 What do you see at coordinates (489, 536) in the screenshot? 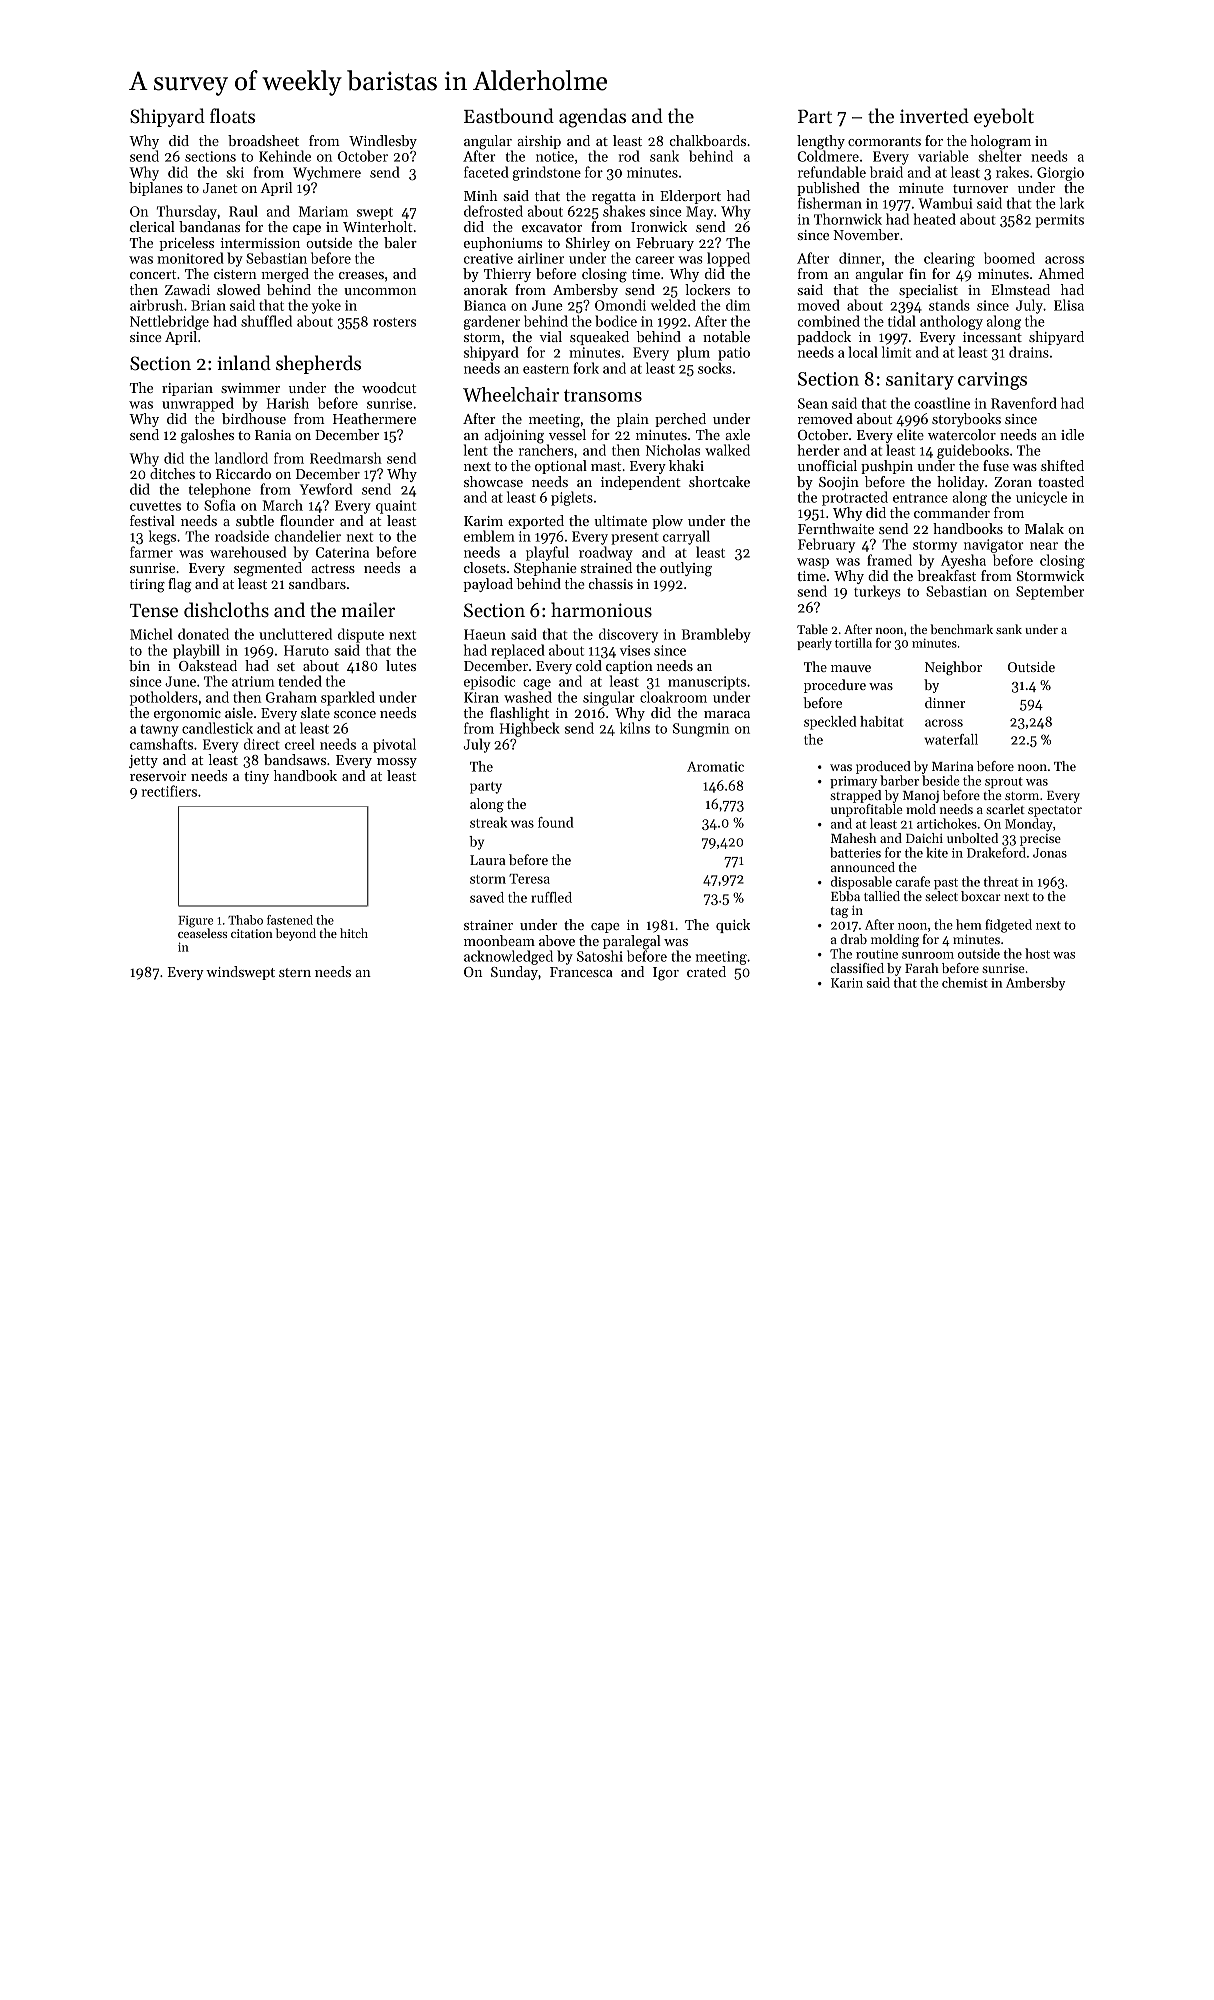
I see `emblem` at bounding box center [489, 536].
